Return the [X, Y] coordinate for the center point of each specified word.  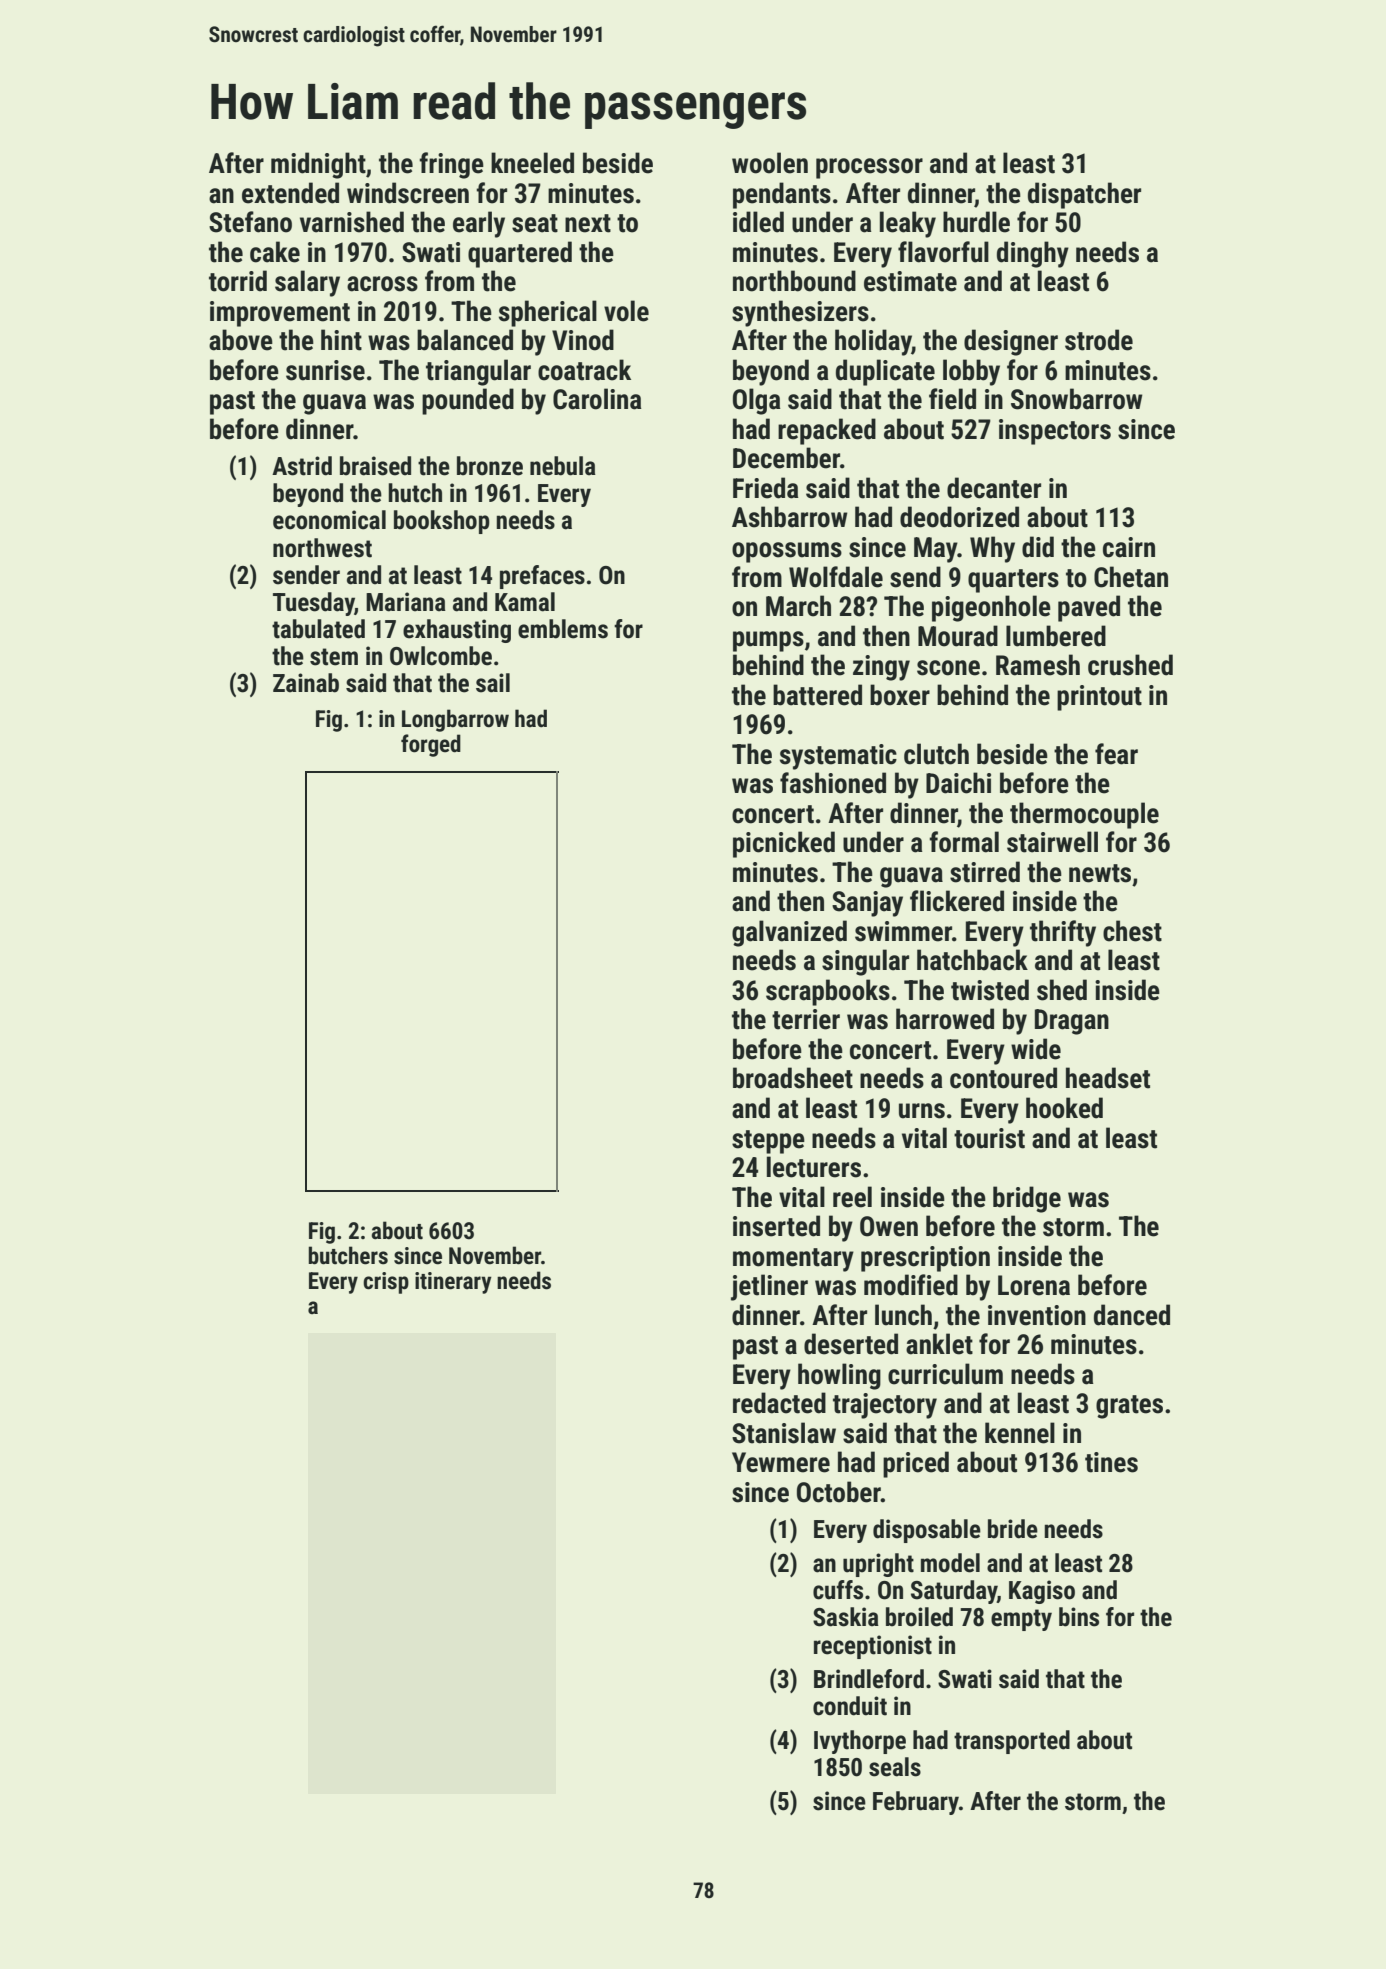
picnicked [784, 844]
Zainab [306, 683]
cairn [1129, 547]
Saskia [846, 1617]
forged [431, 745]
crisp [386, 1283]
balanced [465, 340]
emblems [563, 629]
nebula [563, 466]
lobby [971, 372]
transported [1012, 1742]
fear [1116, 754]
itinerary [453, 1283]
